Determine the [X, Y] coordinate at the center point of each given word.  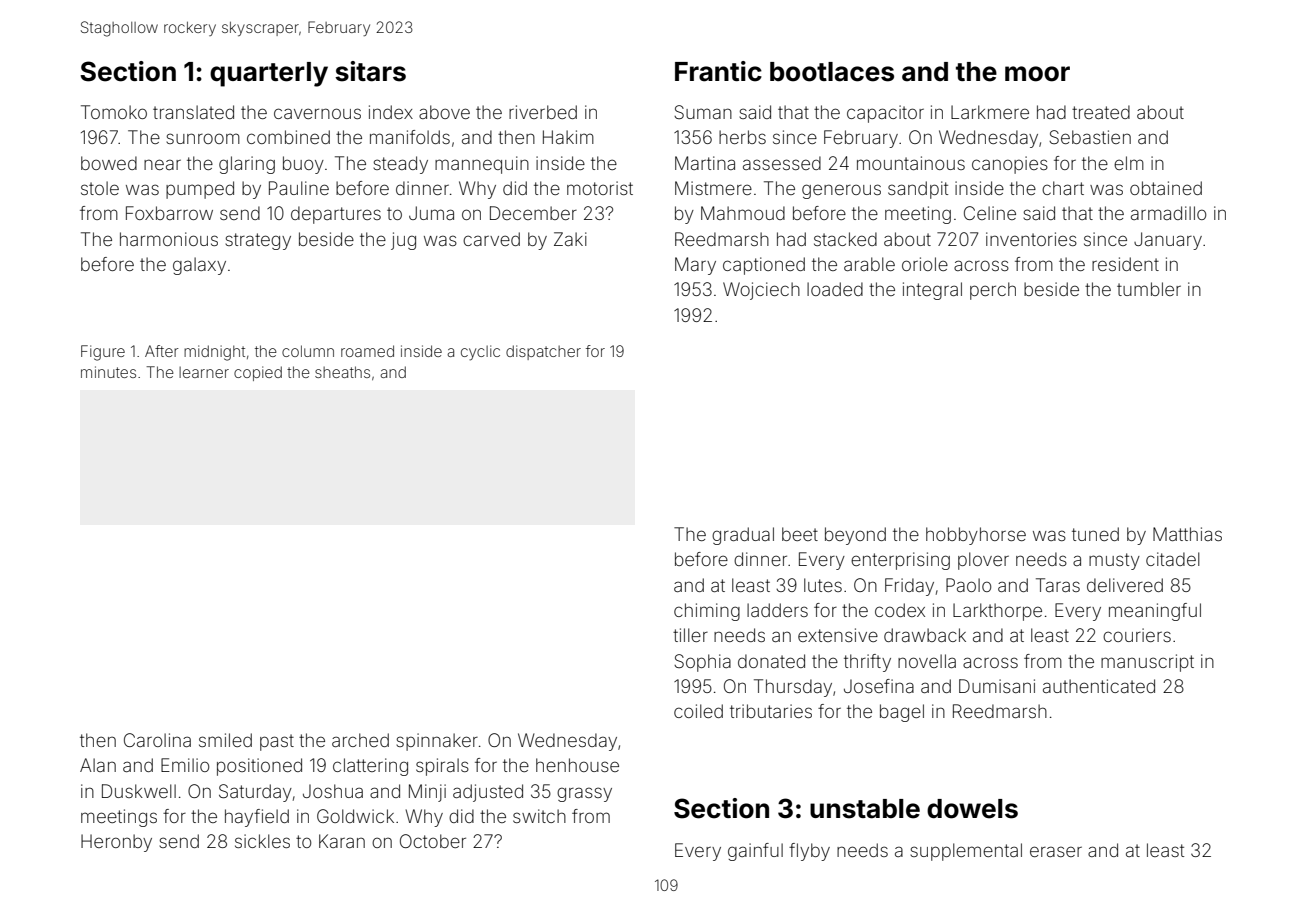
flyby [809, 852]
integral [932, 291]
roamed [367, 351]
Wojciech [761, 291]
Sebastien [1090, 137]
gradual [743, 536]
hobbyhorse [976, 536]
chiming [707, 612]
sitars [370, 71]
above [444, 112]
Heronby [116, 843]
